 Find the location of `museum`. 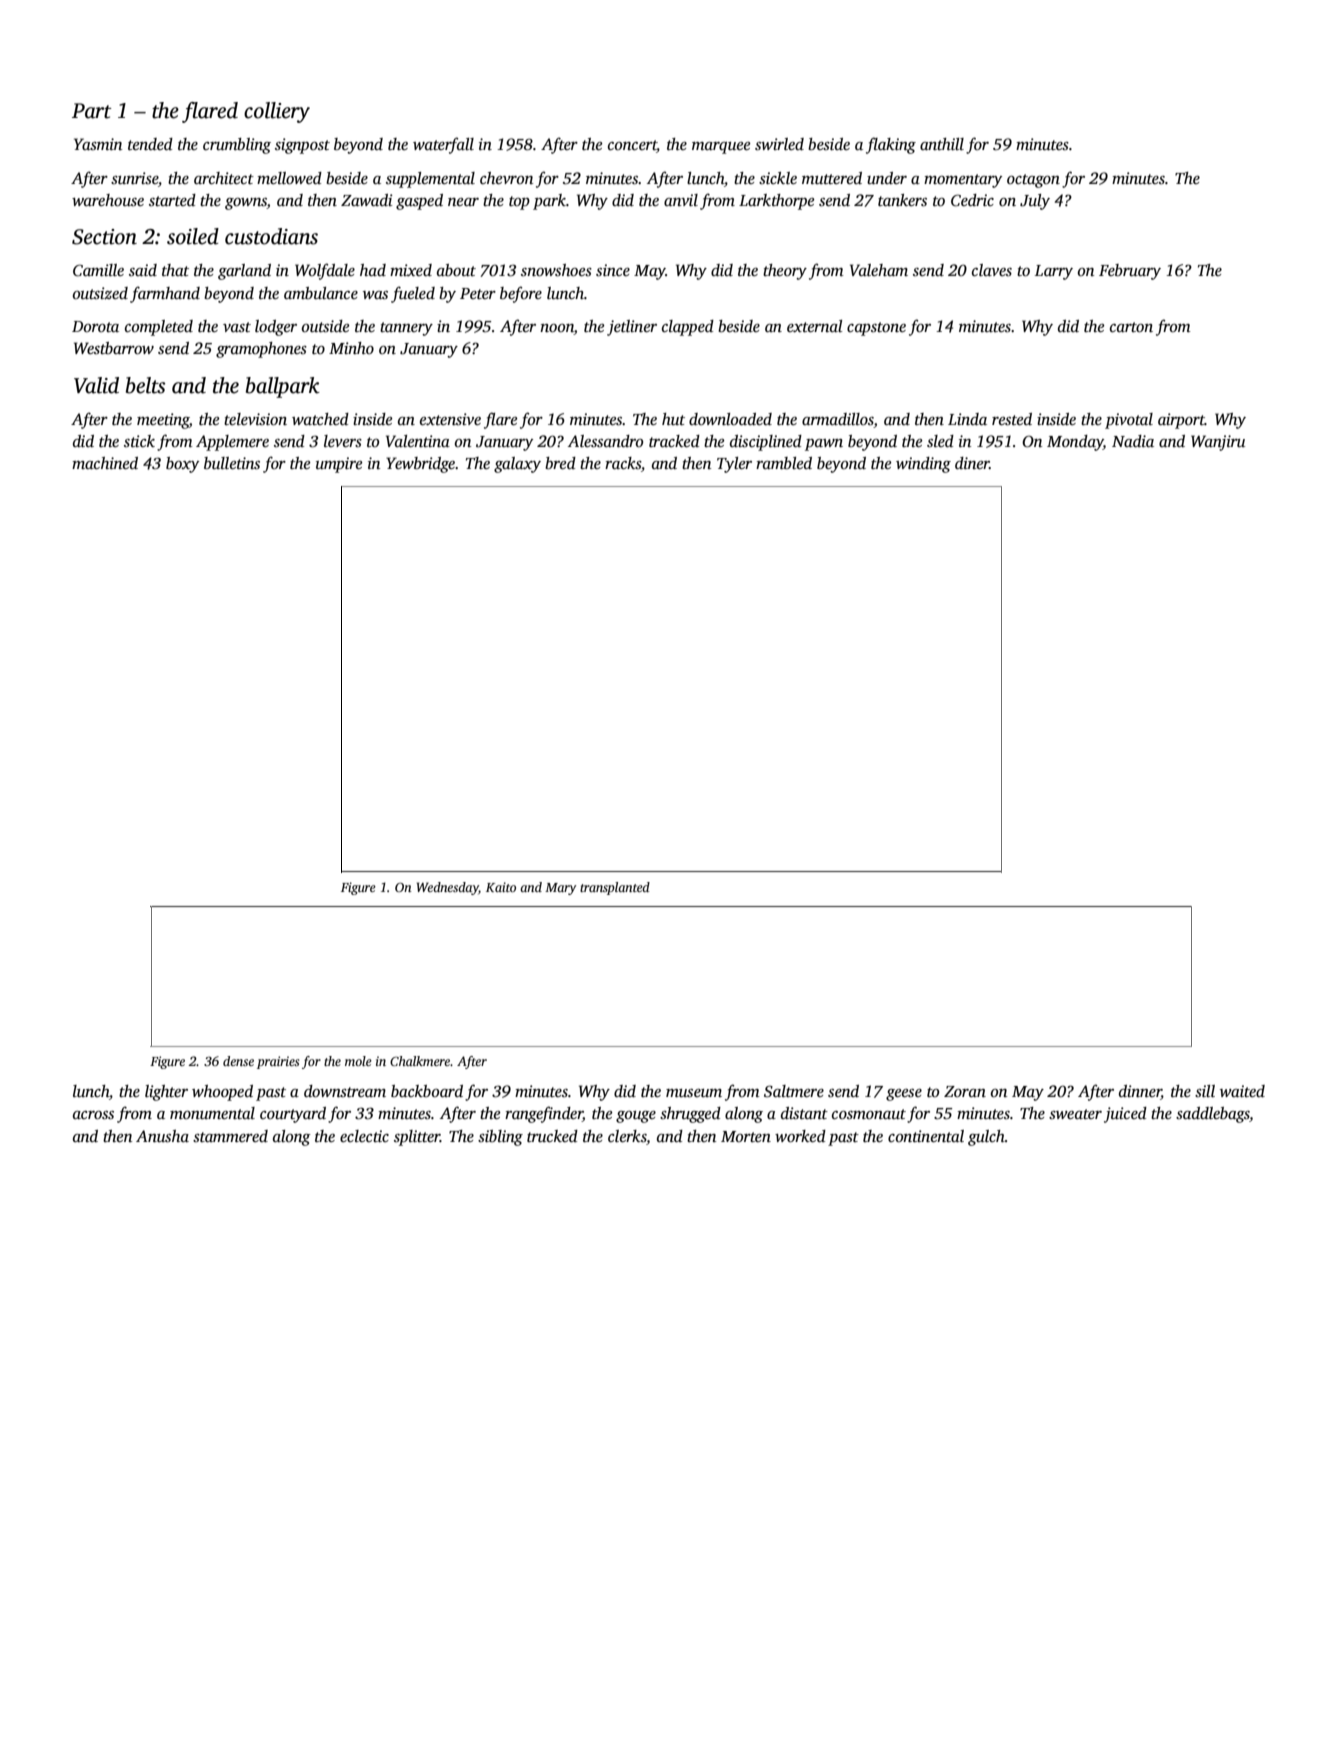

museum is located at coordinates (694, 1093).
